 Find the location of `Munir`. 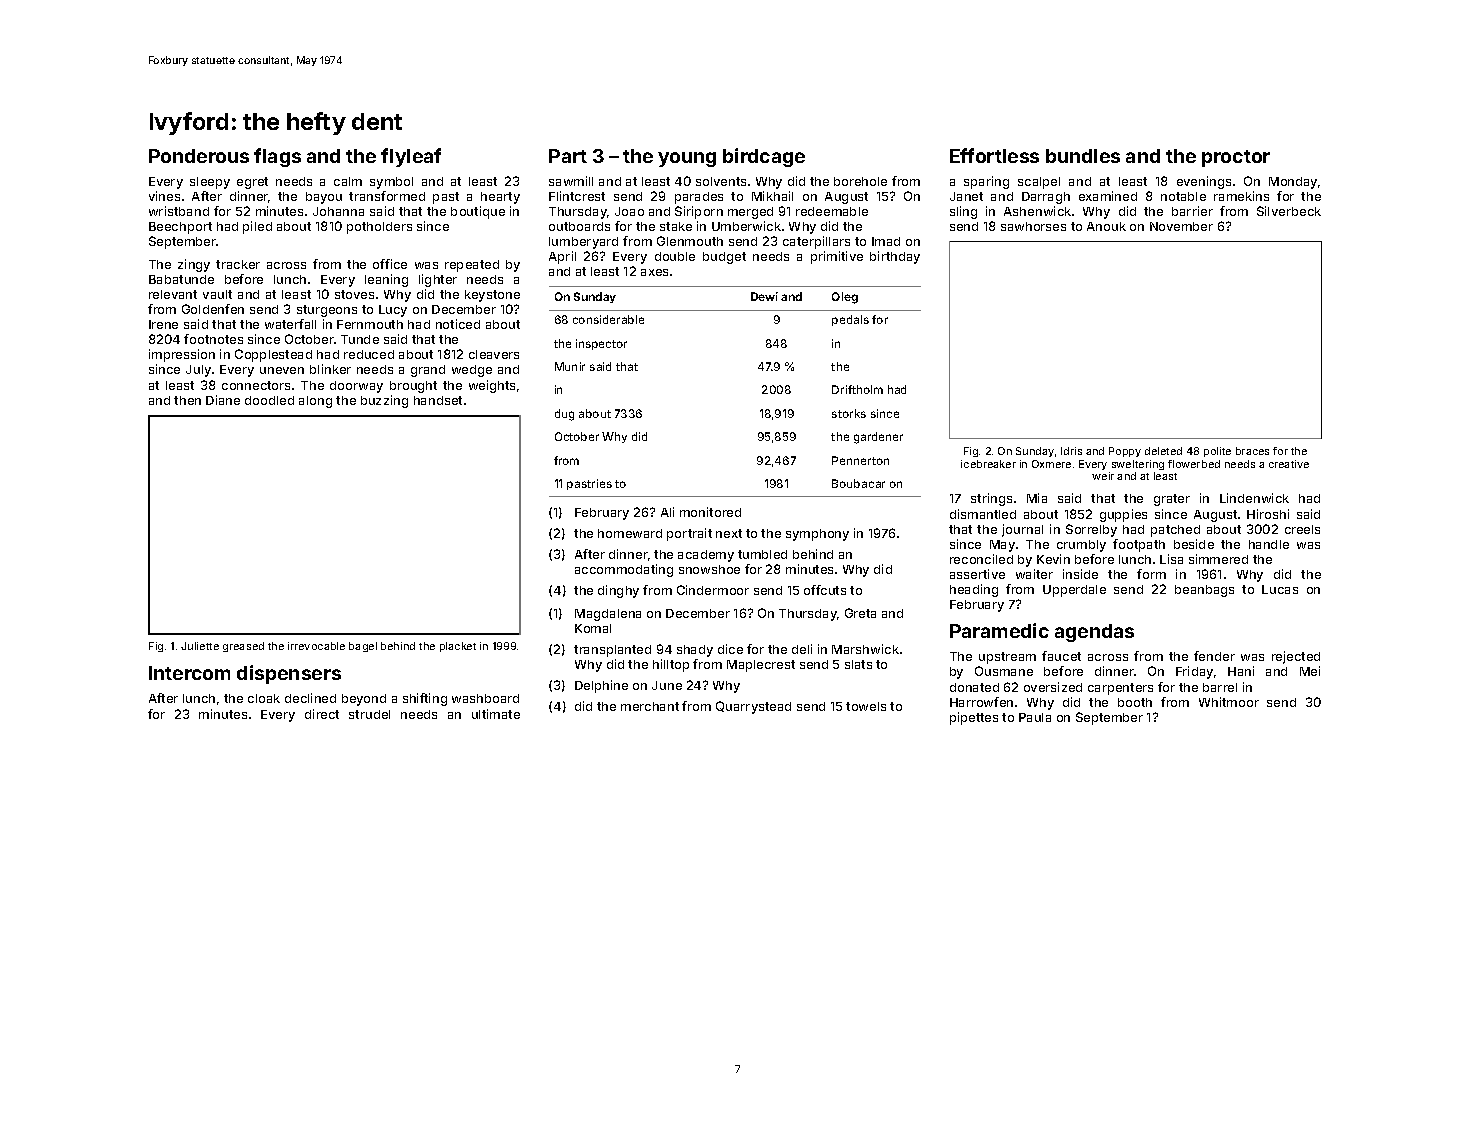

Munir is located at coordinates (570, 366).
